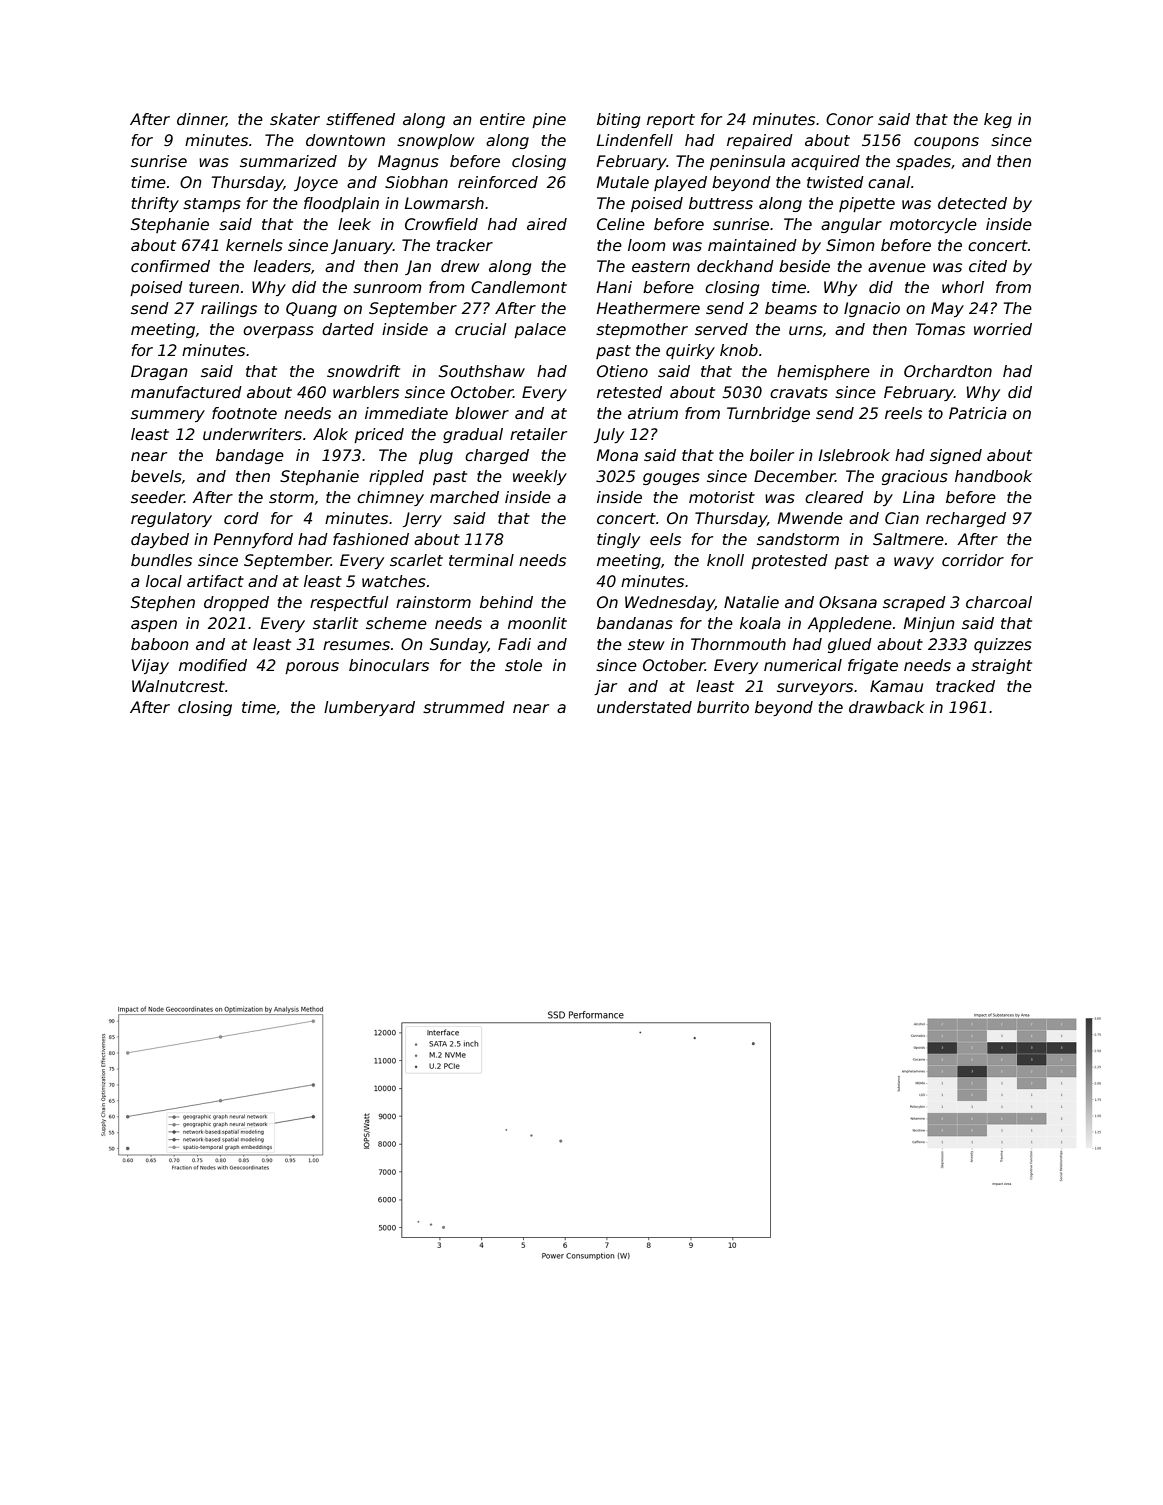 This screenshot has height=1505, width=1163. What do you see at coordinates (647, 245) in the screenshot?
I see `loom` at bounding box center [647, 245].
